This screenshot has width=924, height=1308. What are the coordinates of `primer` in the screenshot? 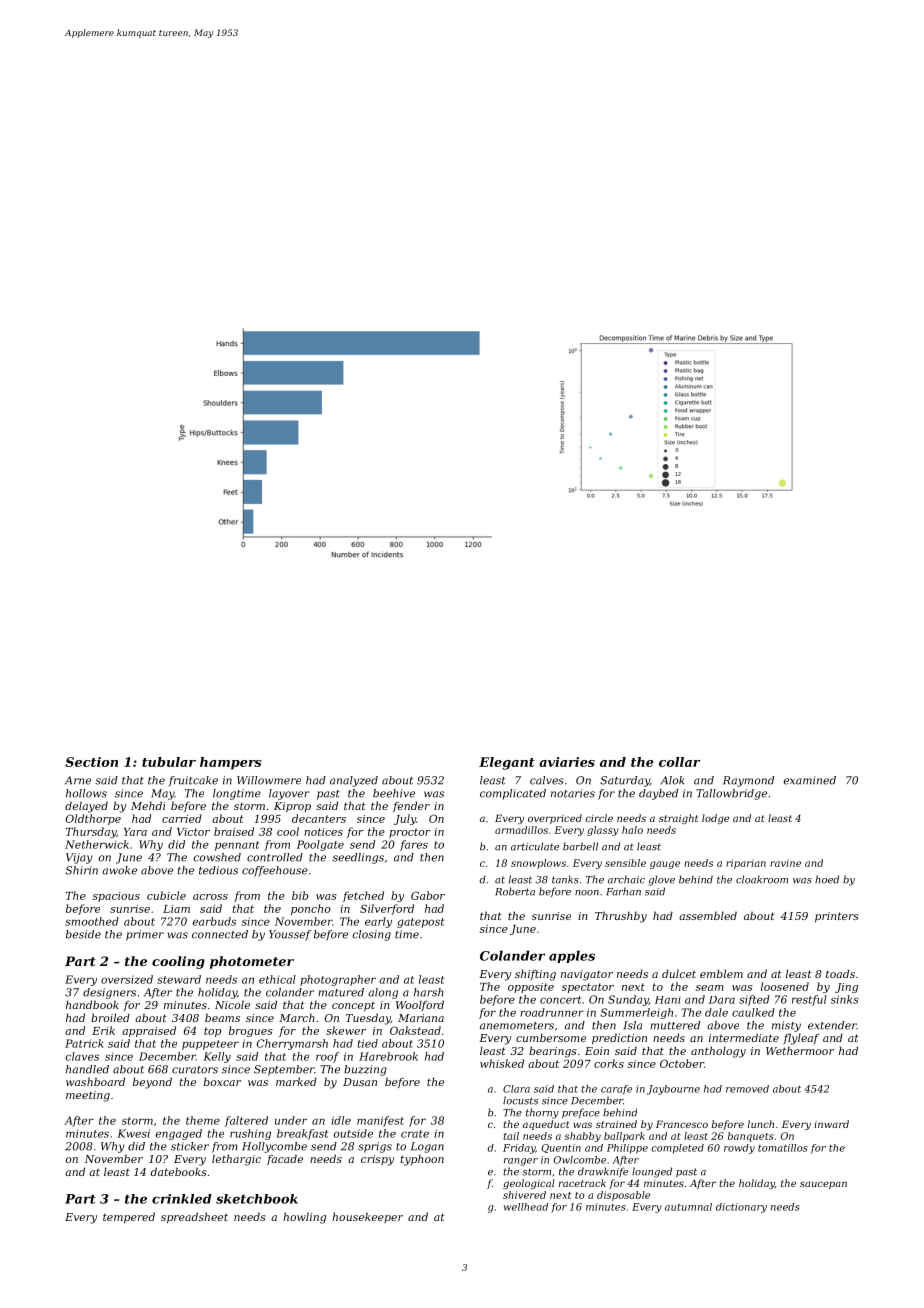 It's located at (145, 935).
